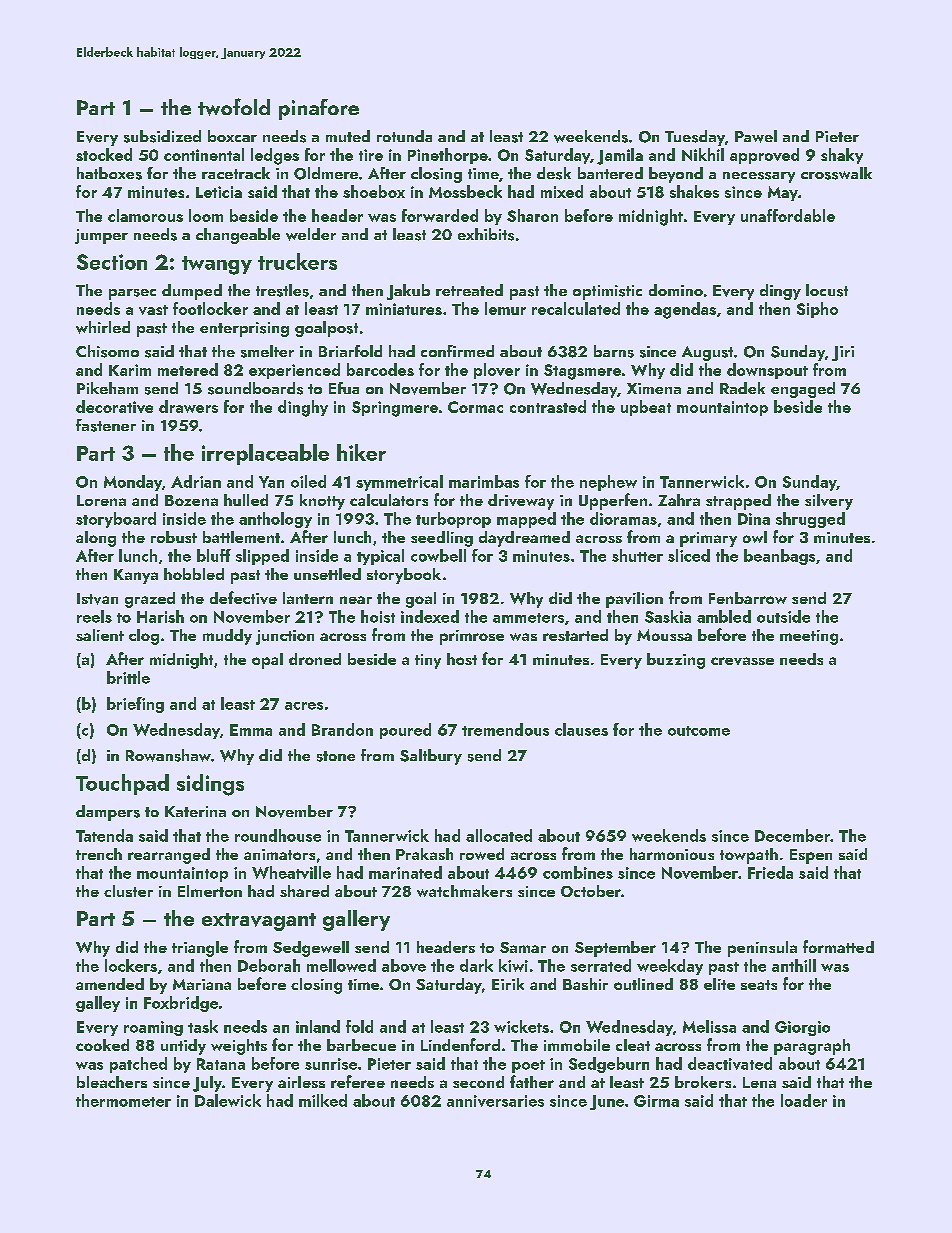 This page has height=1233, width=952. What do you see at coordinates (756, 136) in the page?
I see `Pawel` at bounding box center [756, 136].
